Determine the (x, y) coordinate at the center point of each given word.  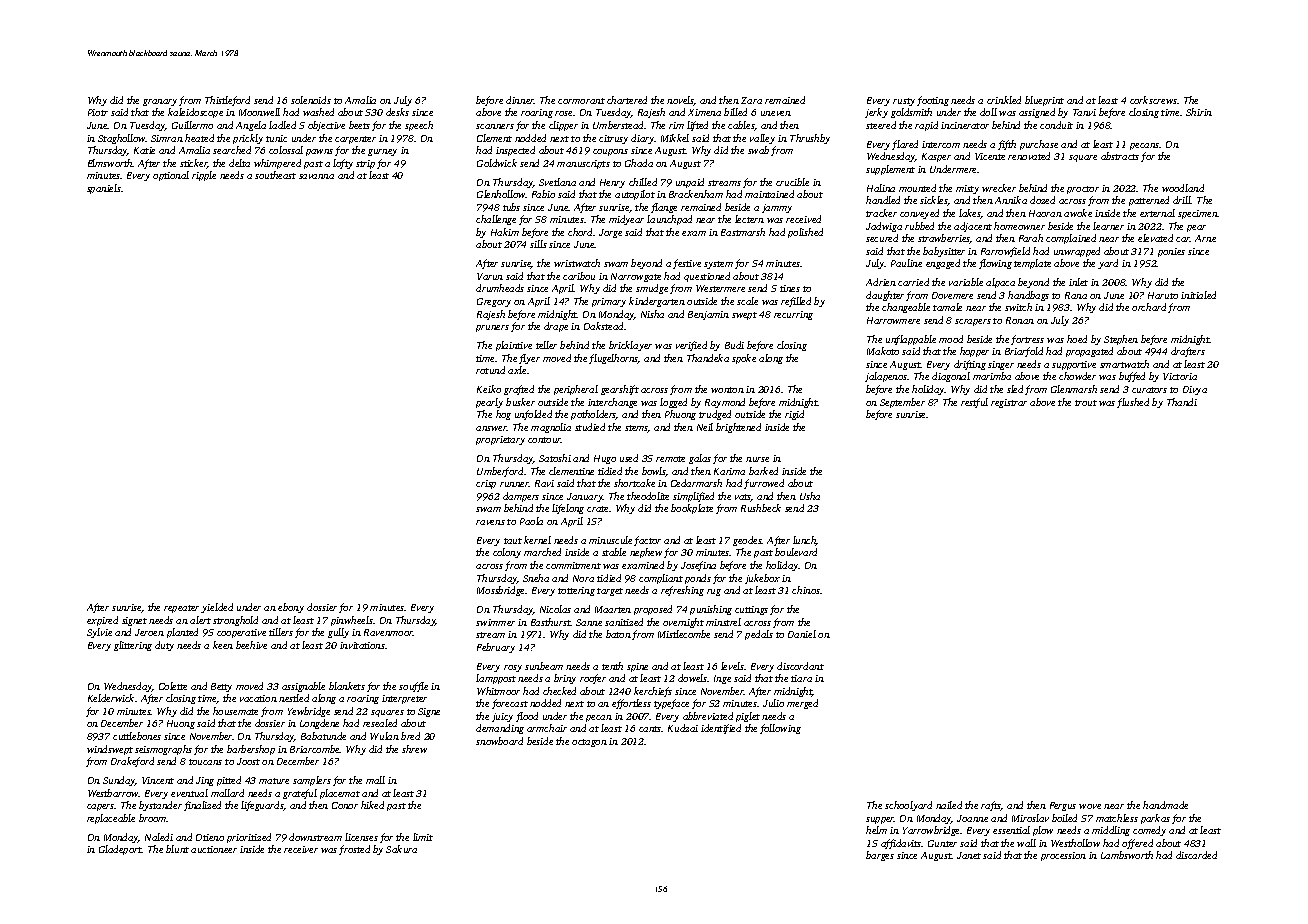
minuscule (610, 540)
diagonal (951, 377)
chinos (806, 590)
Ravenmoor (388, 632)
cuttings (751, 610)
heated (199, 138)
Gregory (494, 302)
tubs (511, 207)
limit (423, 837)
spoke (744, 359)
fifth (1007, 145)
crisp (486, 484)
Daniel (802, 634)
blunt (177, 849)
